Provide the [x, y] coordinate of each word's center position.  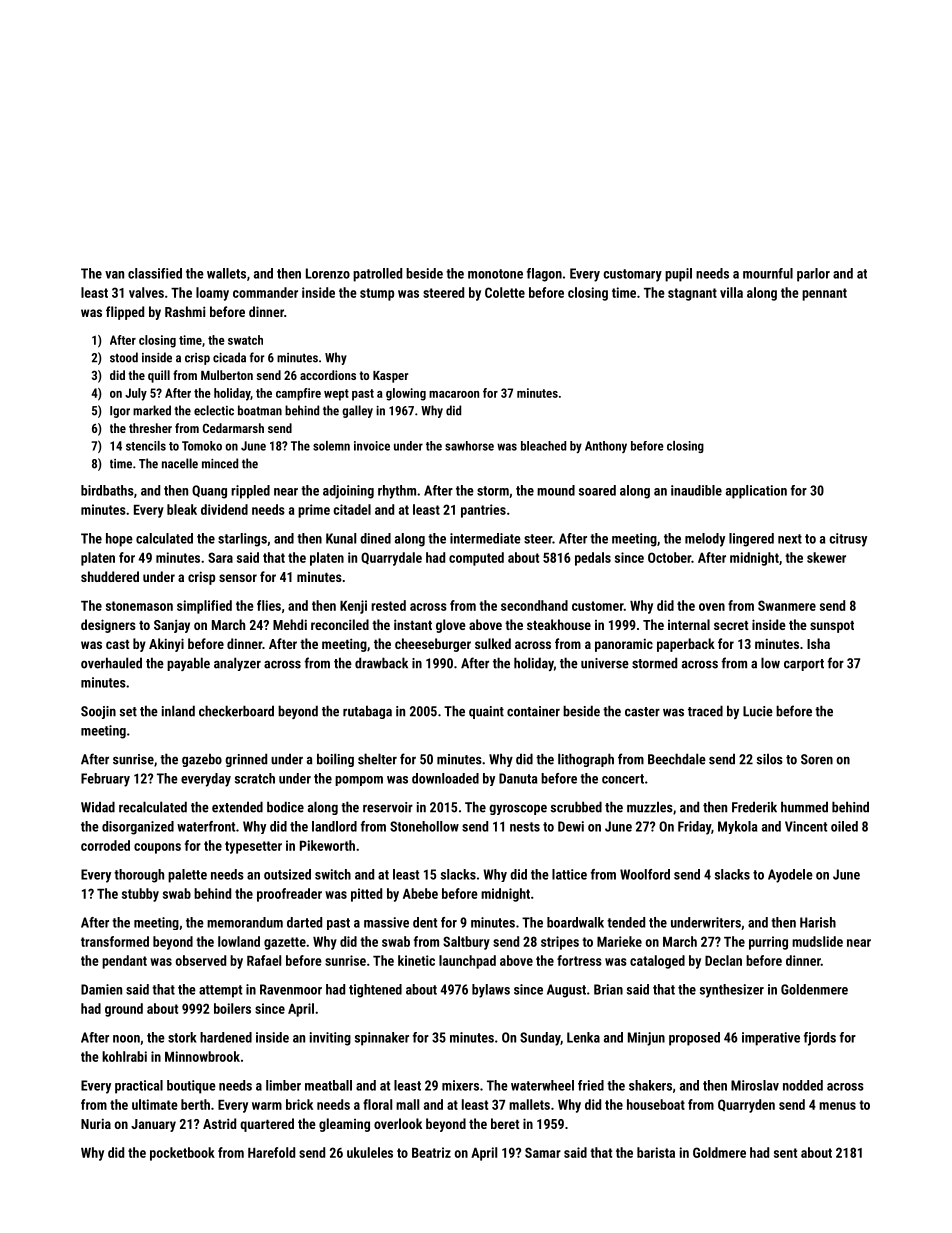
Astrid [219, 1123]
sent [785, 1153]
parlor [813, 275]
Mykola [737, 827]
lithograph [586, 760]
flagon [544, 275]
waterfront [206, 826]
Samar [543, 1152]
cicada [229, 357]
